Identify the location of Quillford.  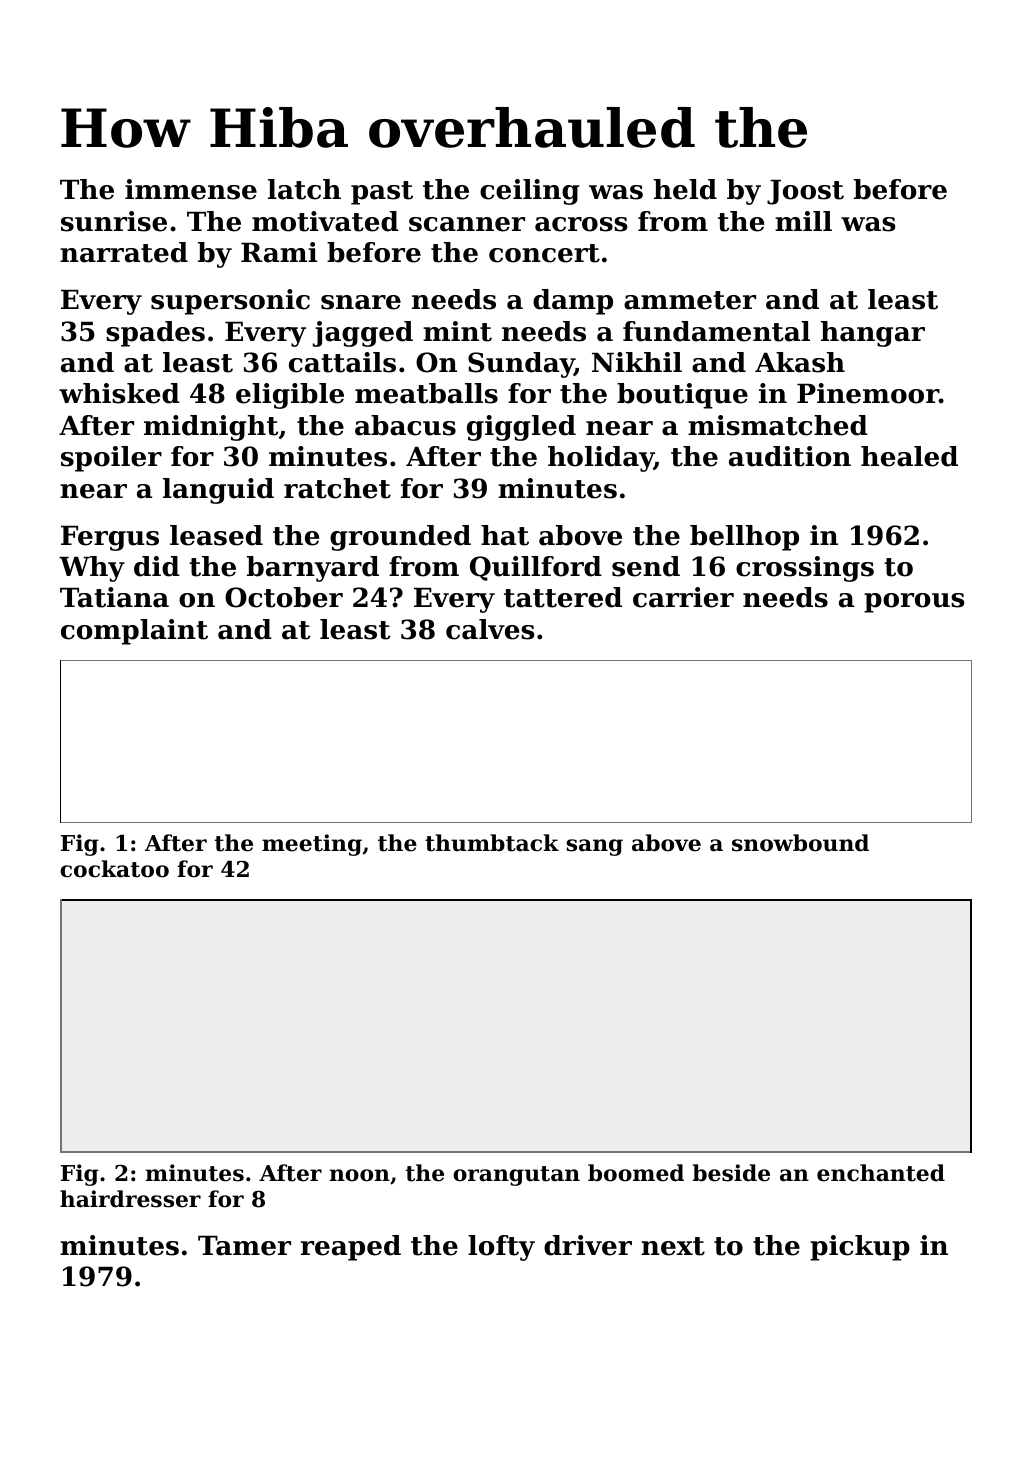
(536, 568).
